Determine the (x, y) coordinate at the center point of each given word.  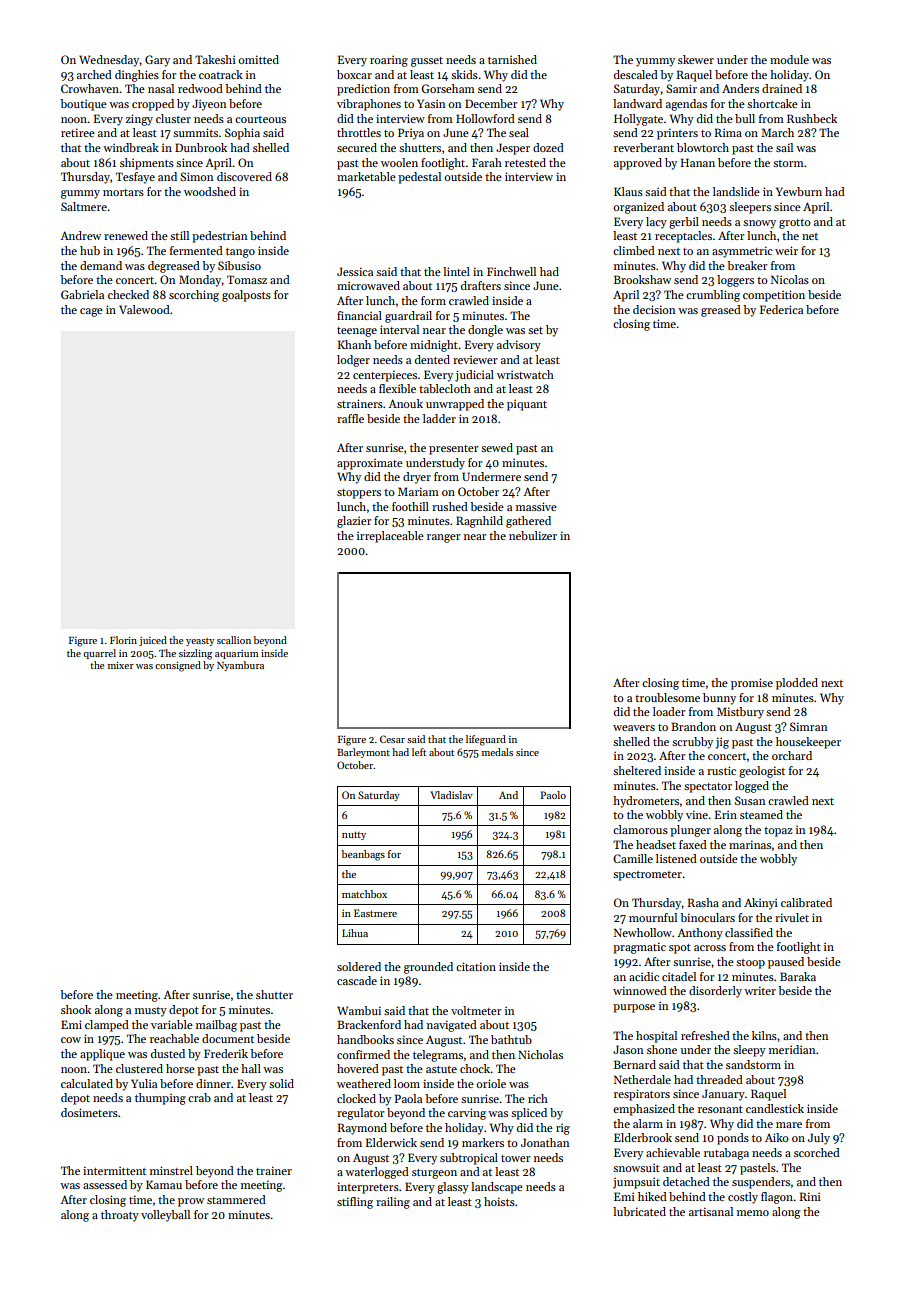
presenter (453, 450)
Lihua (355, 933)
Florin (123, 640)
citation (476, 966)
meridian (792, 1049)
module (789, 59)
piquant (527, 405)
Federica (781, 309)
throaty (120, 1216)
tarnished (512, 59)
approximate (370, 464)
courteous (260, 119)
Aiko (777, 1137)
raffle (350, 418)
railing (393, 1203)
